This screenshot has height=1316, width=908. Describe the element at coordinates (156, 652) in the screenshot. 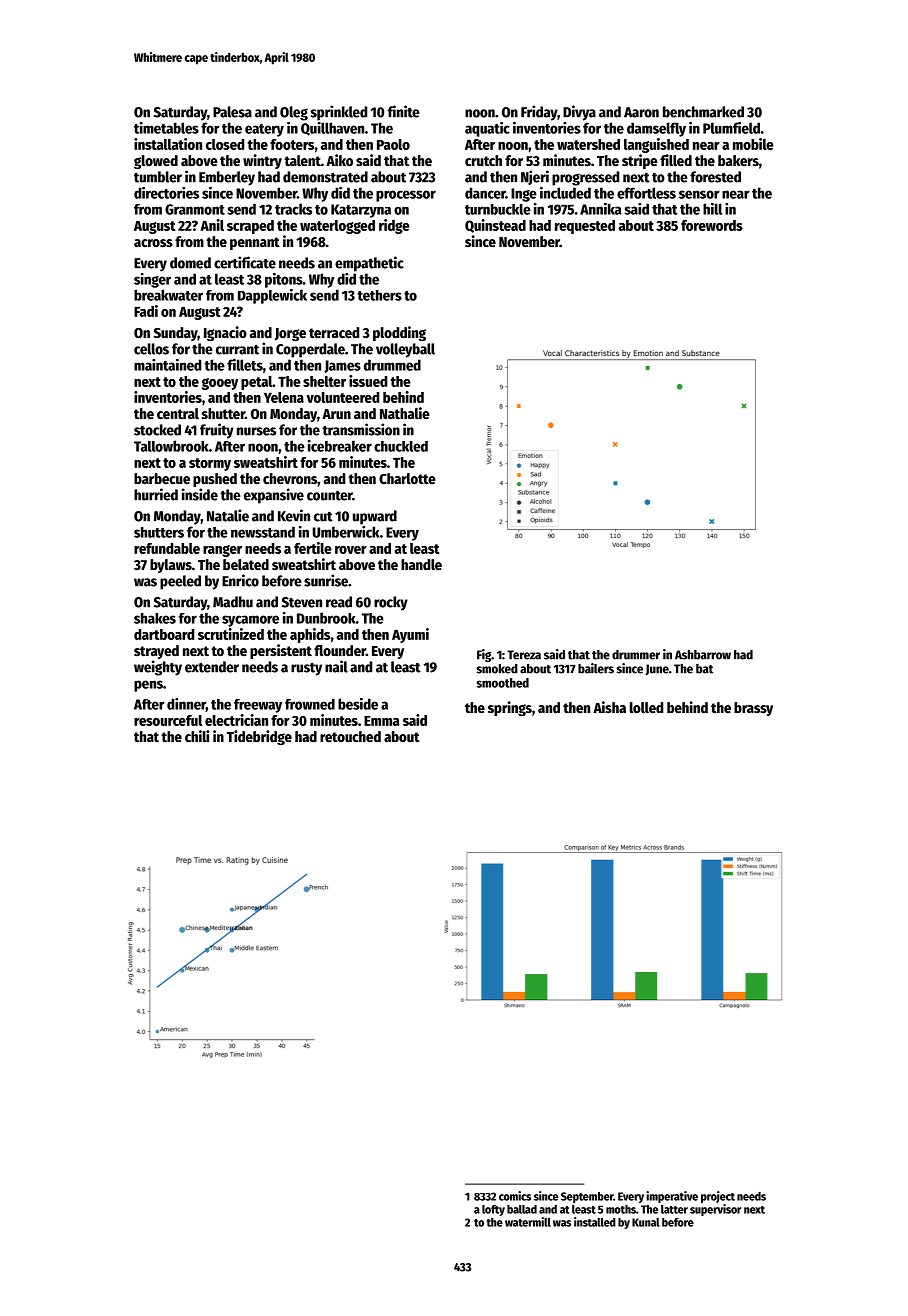

I see `strayed` at that location.
